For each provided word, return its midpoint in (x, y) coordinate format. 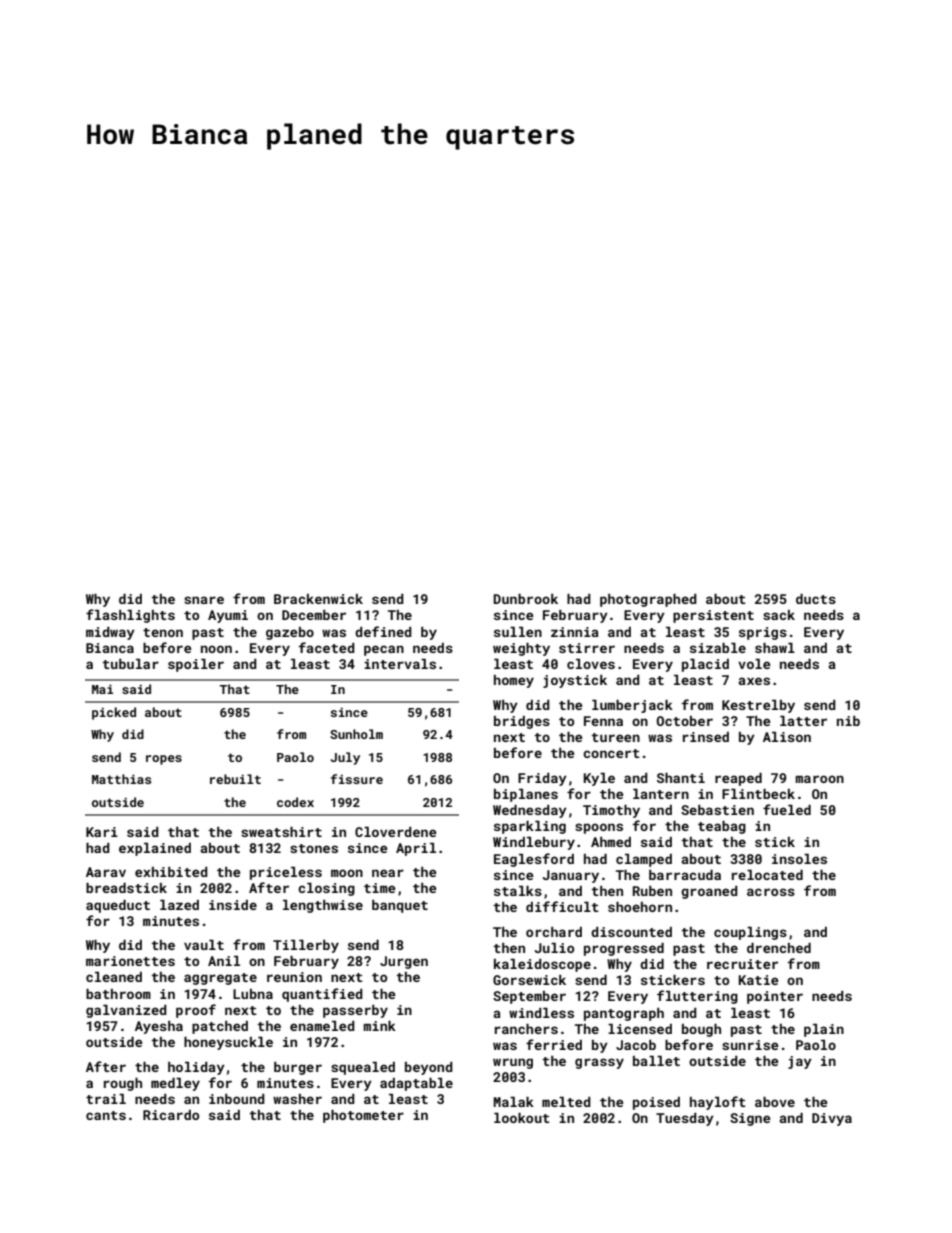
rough (123, 1084)
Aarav (106, 872)
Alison (787, 737)
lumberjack (632, 706)
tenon (163, 632)
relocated (767, 875)
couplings (750, 933)
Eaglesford (534, 860)
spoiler (196, 665)
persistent (713, 616)
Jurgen (404, 962)
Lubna (253, 994)
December (314, 615)
